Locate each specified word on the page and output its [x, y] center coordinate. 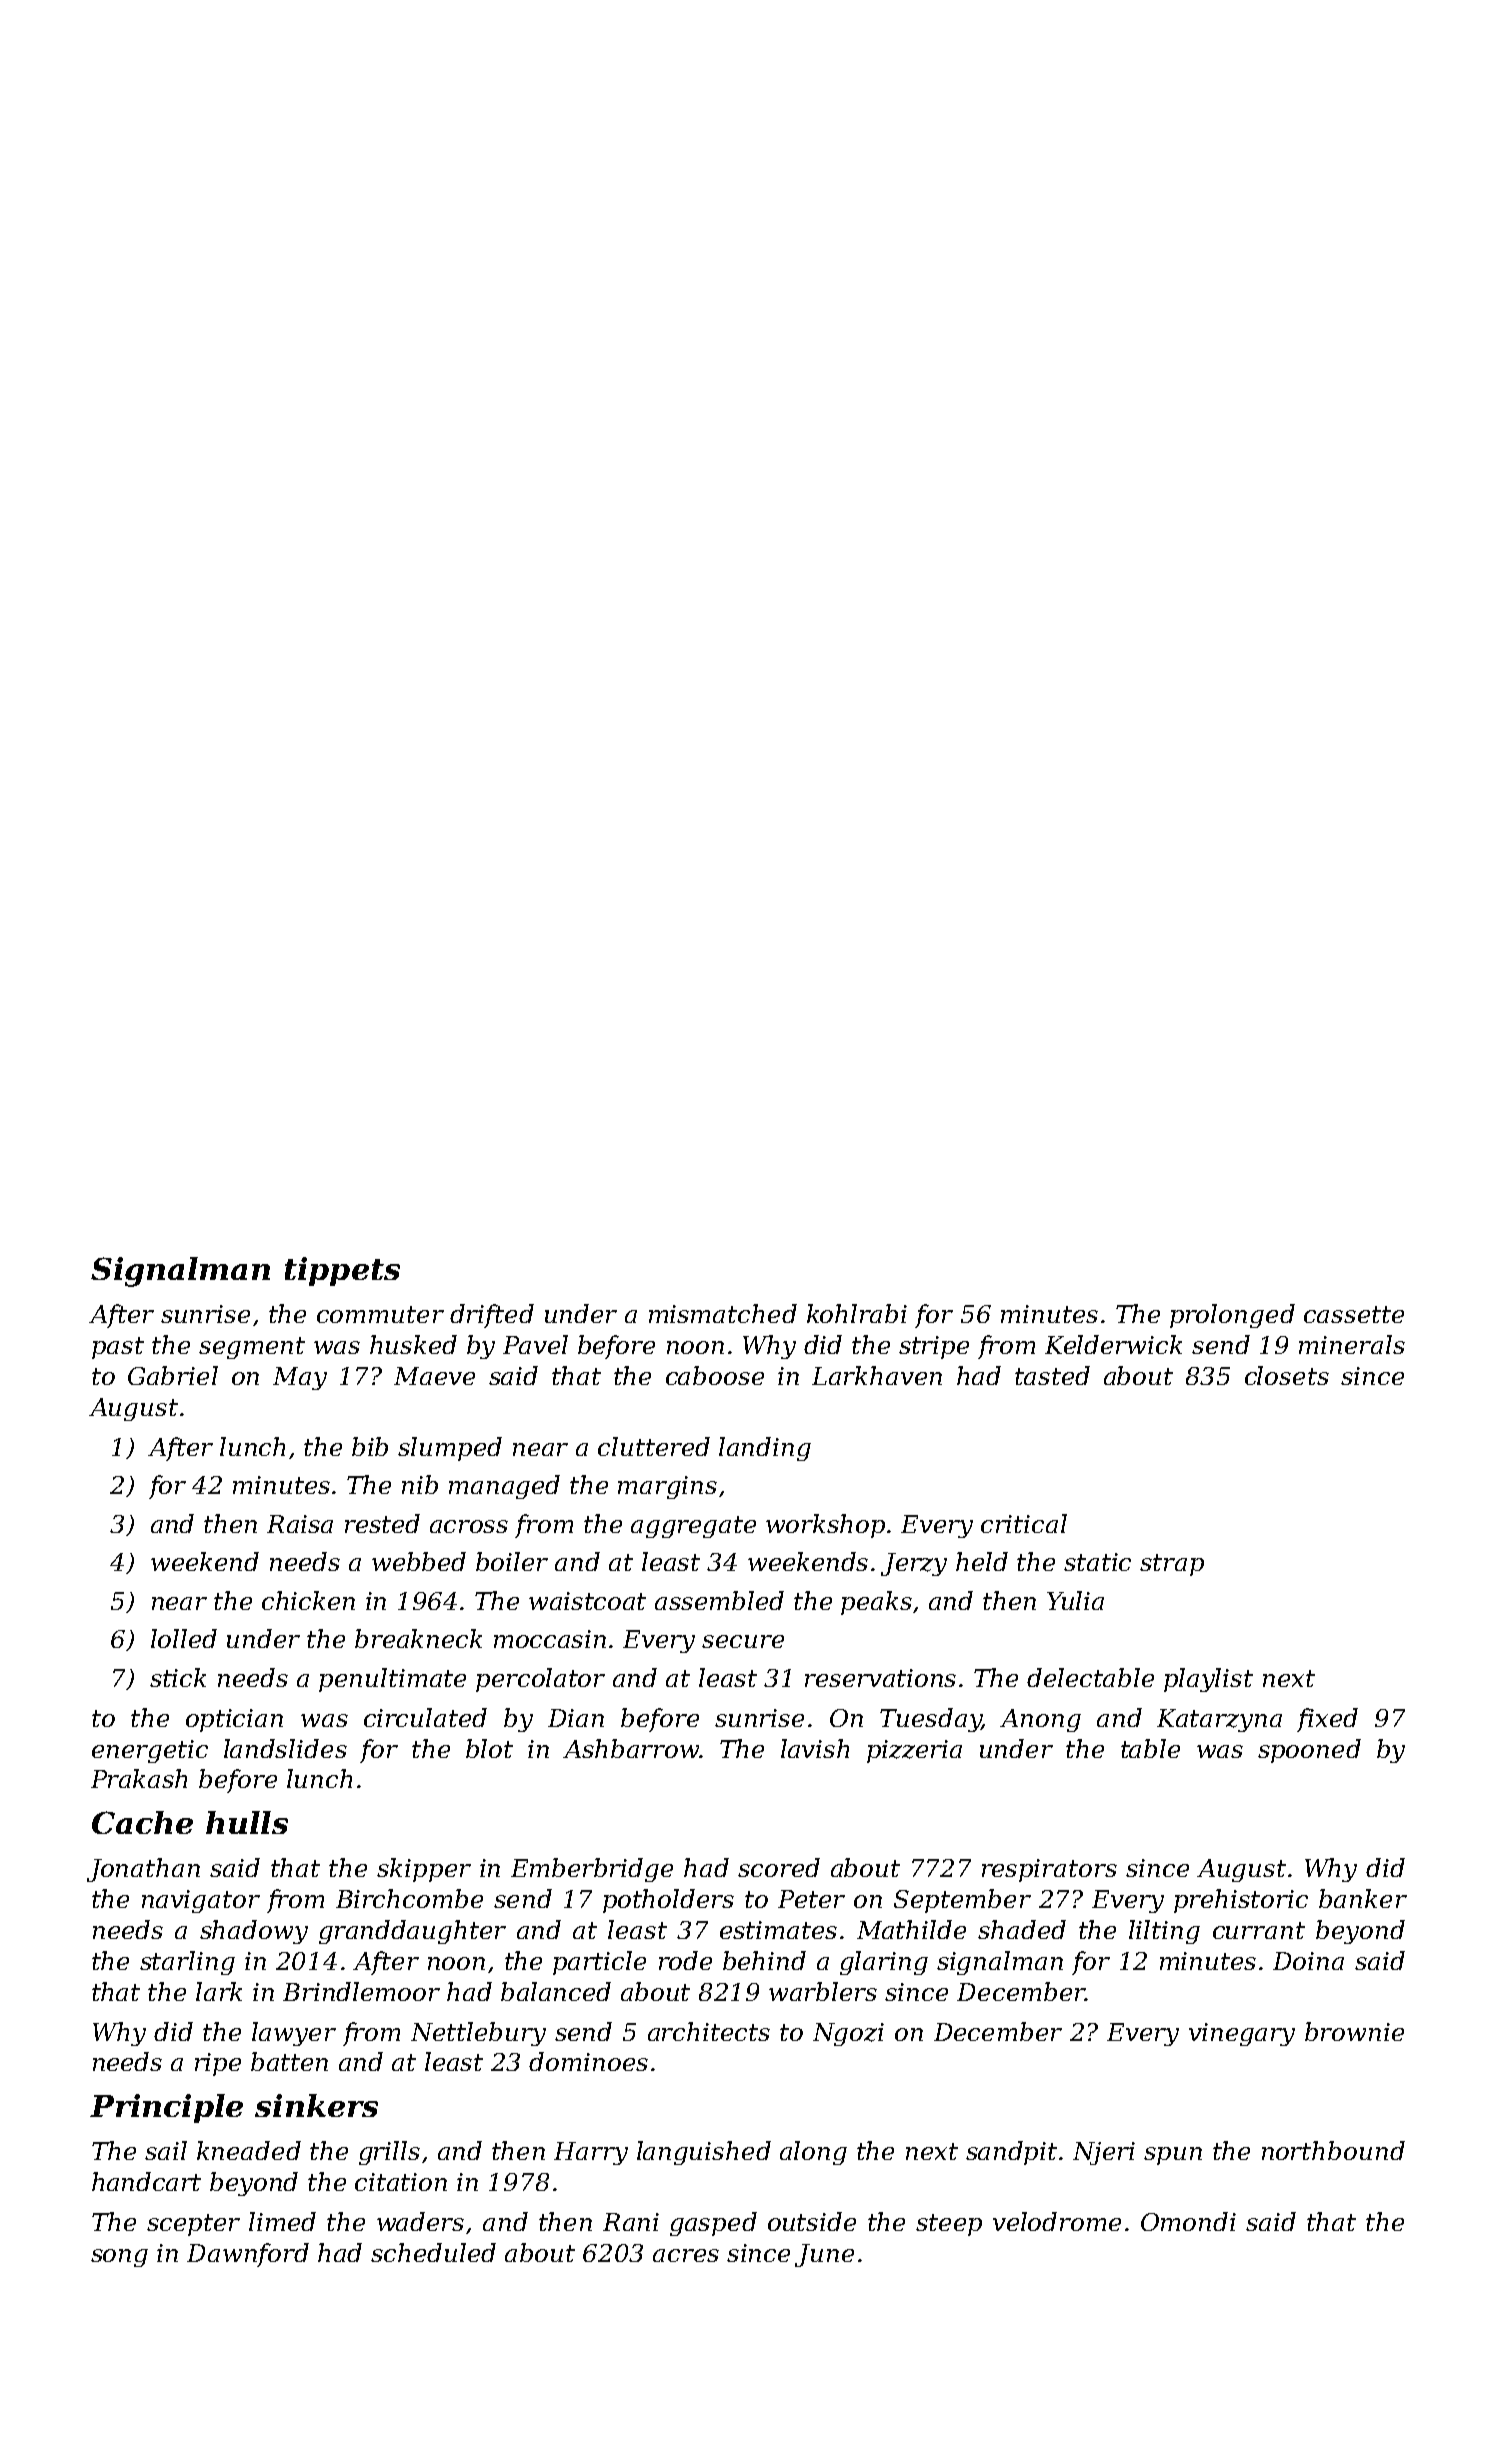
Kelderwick [1113, 1344]
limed [282, 2221]
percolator [540, 1680]
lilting [1164, 1932]
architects [709, 2031]
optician [234, 1720]
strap [1172, 1565]
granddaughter [412, 1932]
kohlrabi [857, 1313]
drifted [492, 1316]
